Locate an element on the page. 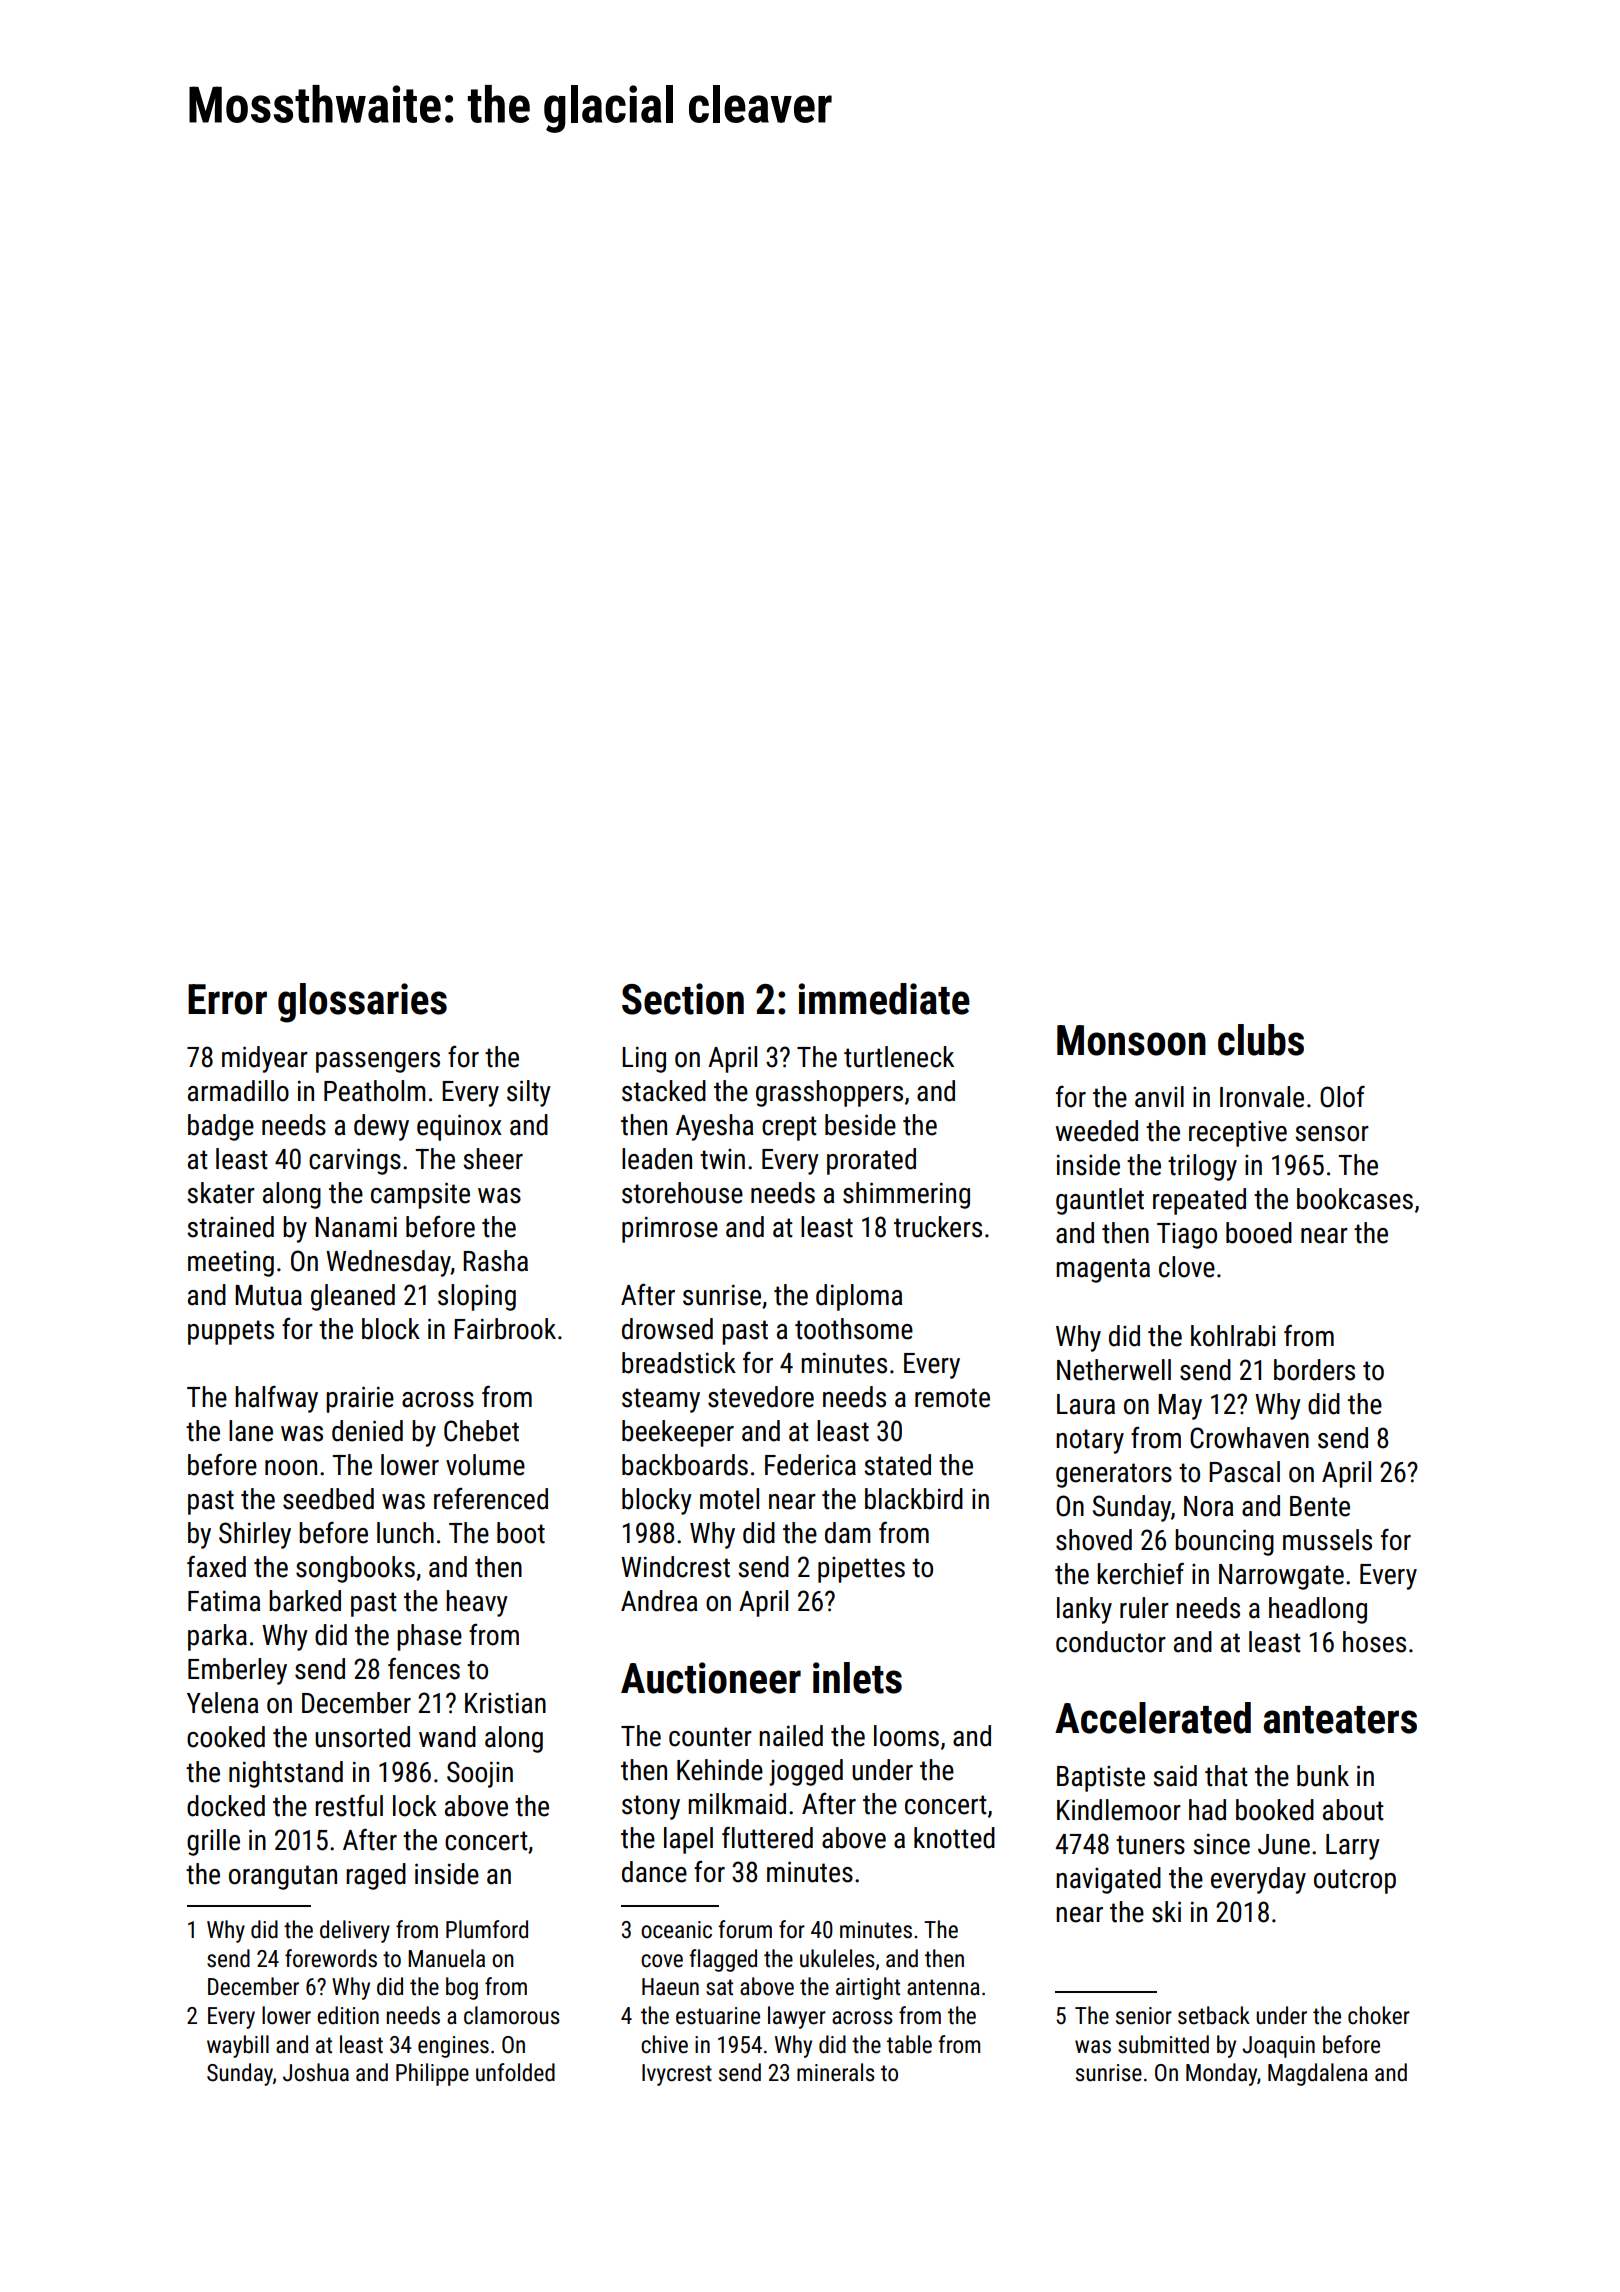 The height and width of the image is (2292, 1620). immediate is located at coordinates (884, 999).
